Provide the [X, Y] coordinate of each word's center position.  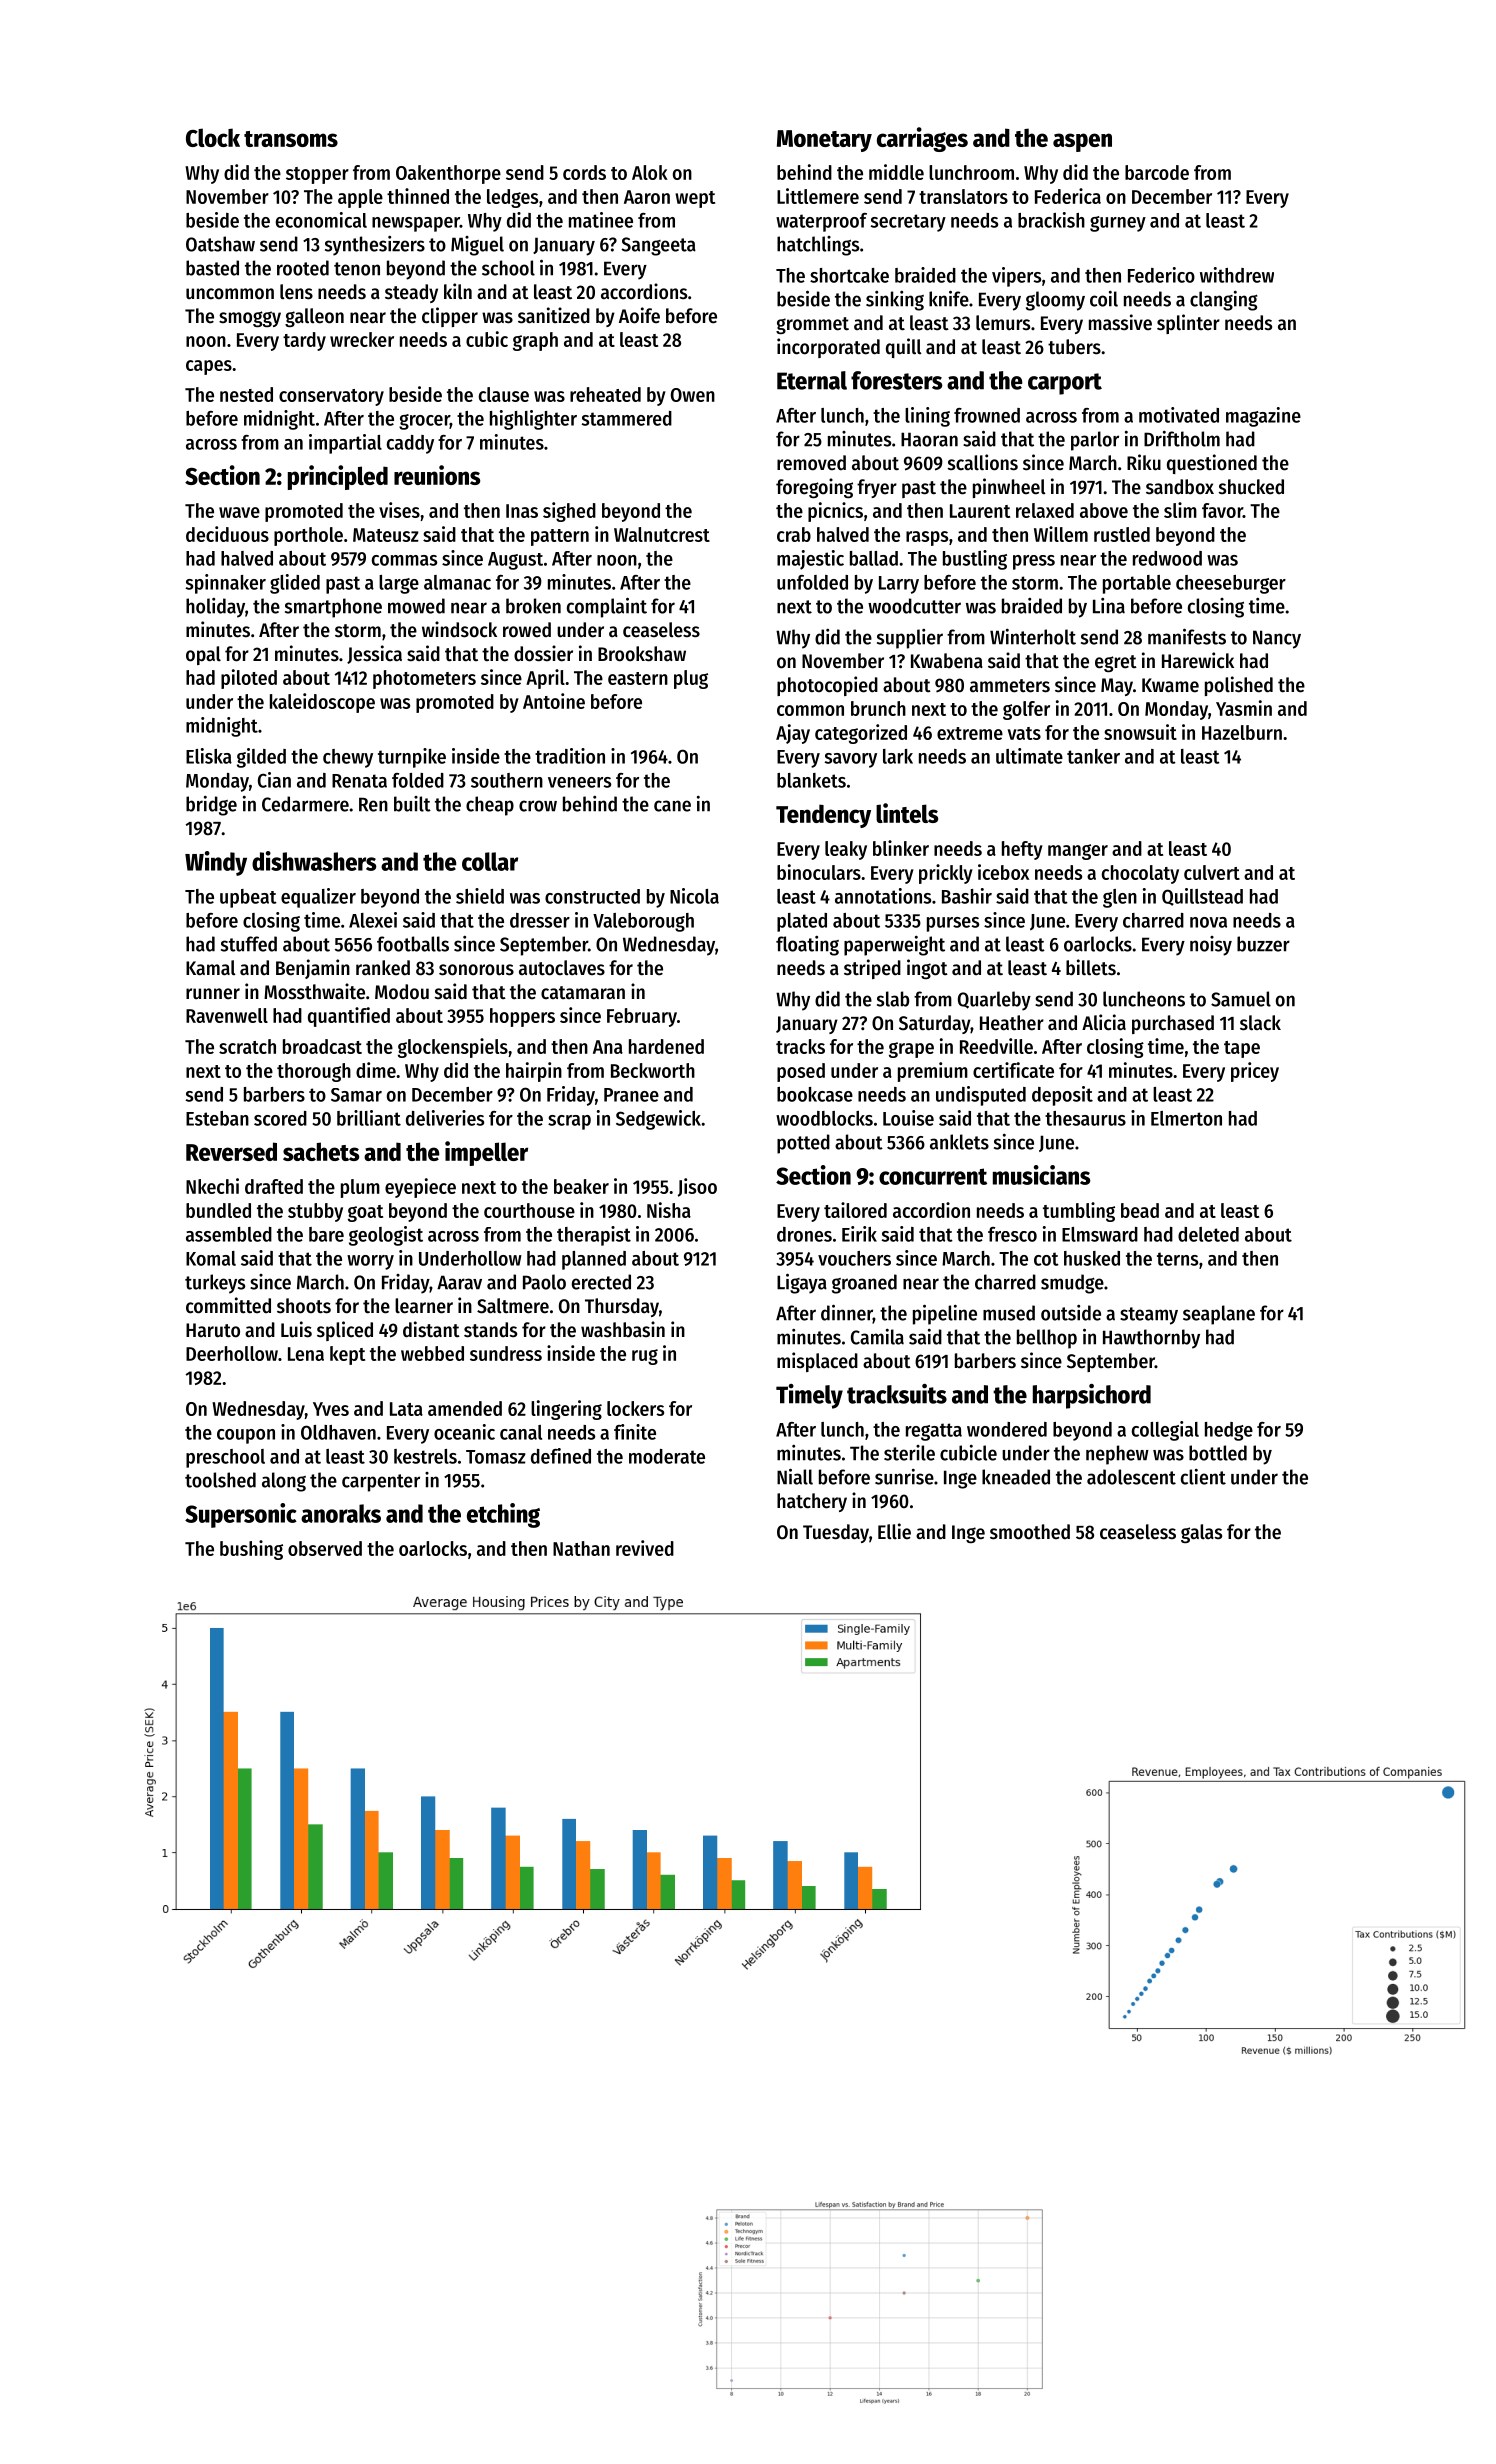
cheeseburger [1231, 584]
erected [601, 1282]
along [284, 1482]
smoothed [1030, 1532]
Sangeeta [658, 246]
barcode [1157, 172]
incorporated [828, 348]
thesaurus [1085, 1118]
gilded [261, 758]
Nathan [581, 1548]
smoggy [250, 319]
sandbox [1180, 487]
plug [691, 679]
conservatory [331, 397]
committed [228, 1305]
